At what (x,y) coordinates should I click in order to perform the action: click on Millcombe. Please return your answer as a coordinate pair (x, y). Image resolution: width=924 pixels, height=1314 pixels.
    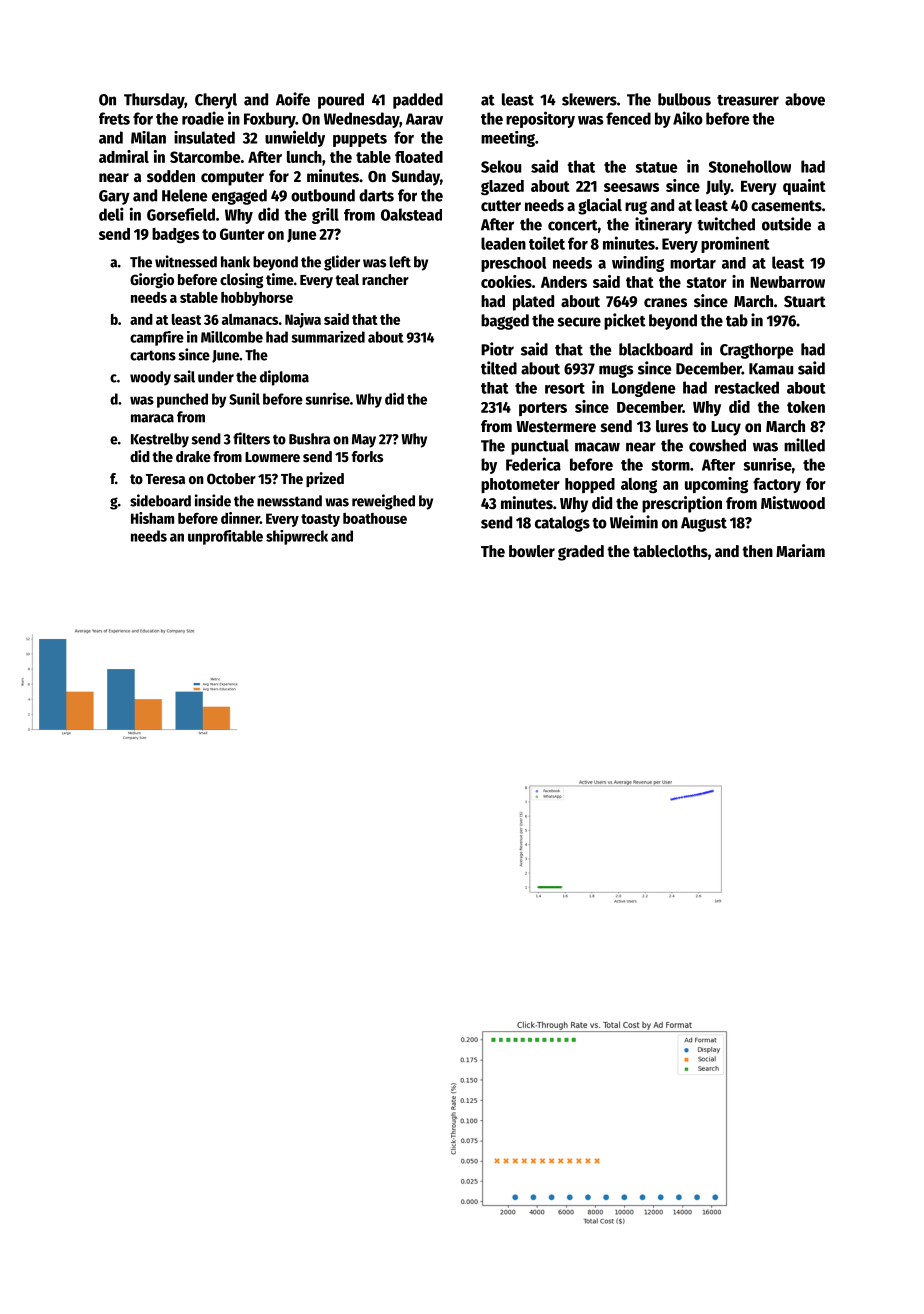
    Looking at the image, I should click on (232, 337).
